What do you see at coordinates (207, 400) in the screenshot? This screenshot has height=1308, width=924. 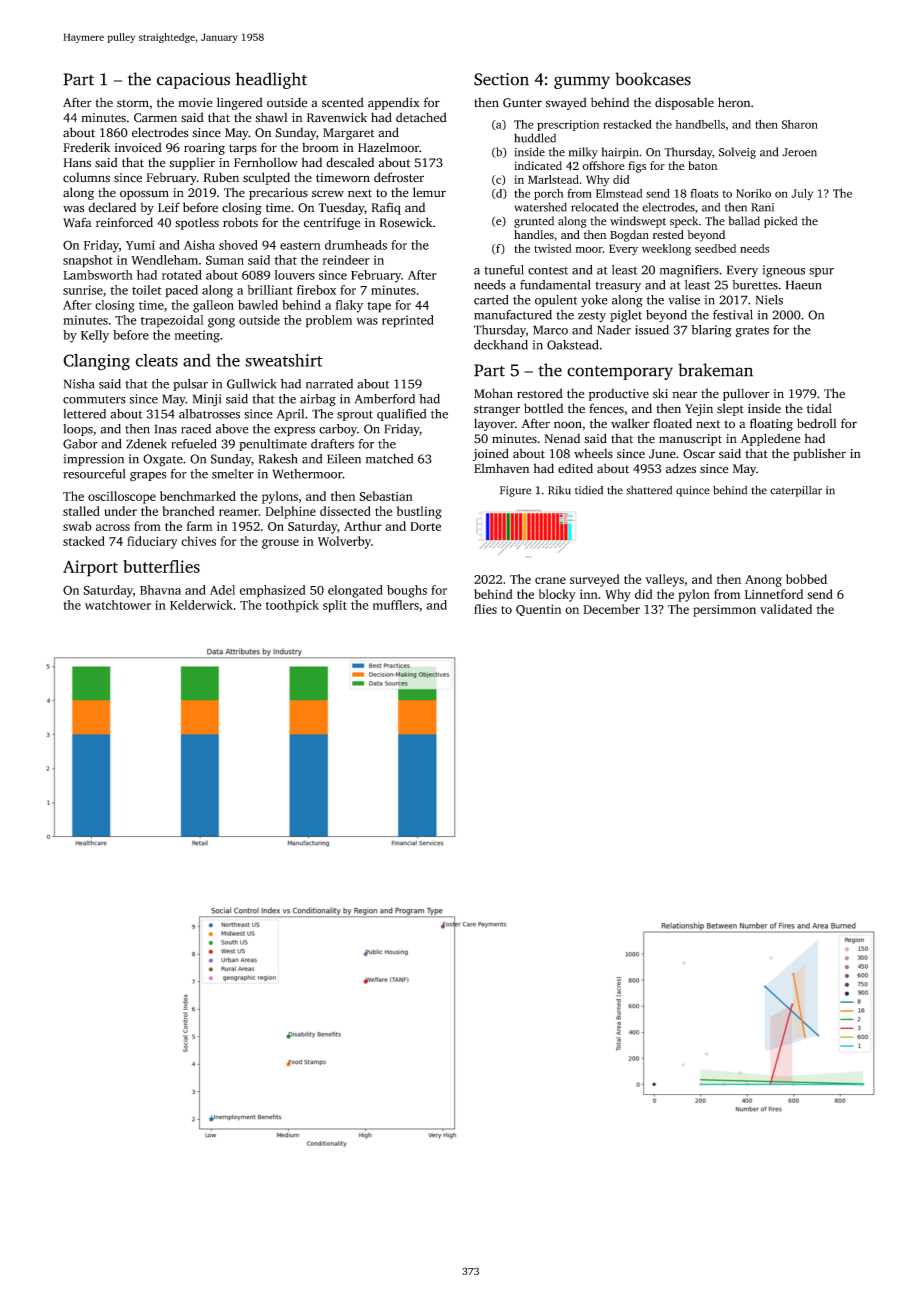 I see `Minji` at bounding box center [207, 400].
